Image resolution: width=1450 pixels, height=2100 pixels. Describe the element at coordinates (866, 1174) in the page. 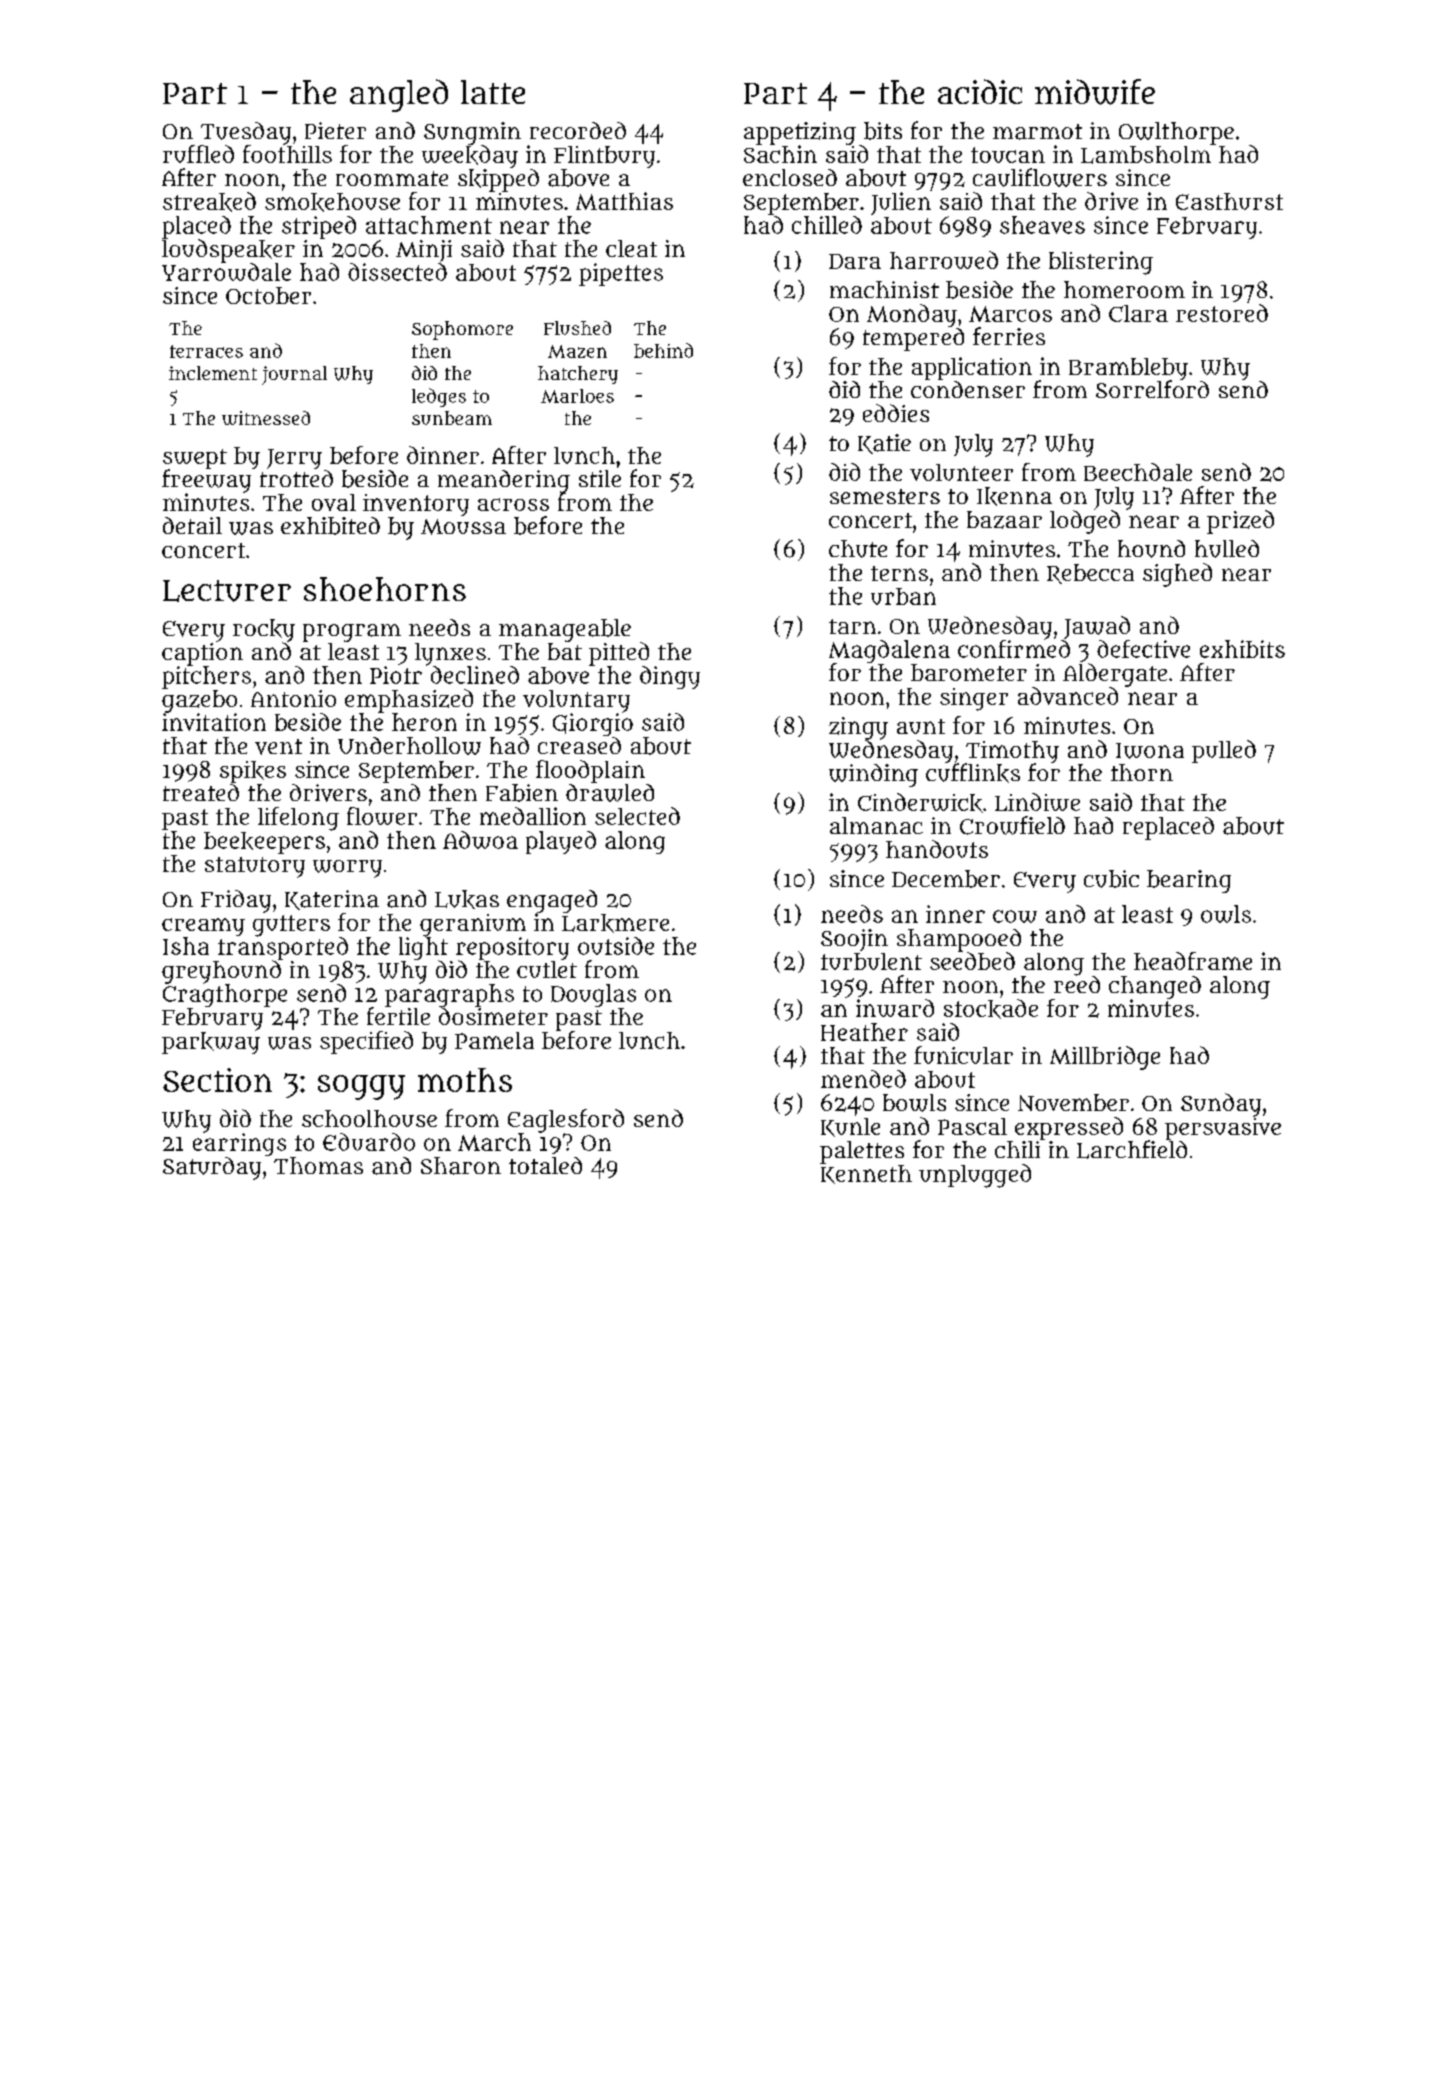

I see `Kenneth` at that location.
